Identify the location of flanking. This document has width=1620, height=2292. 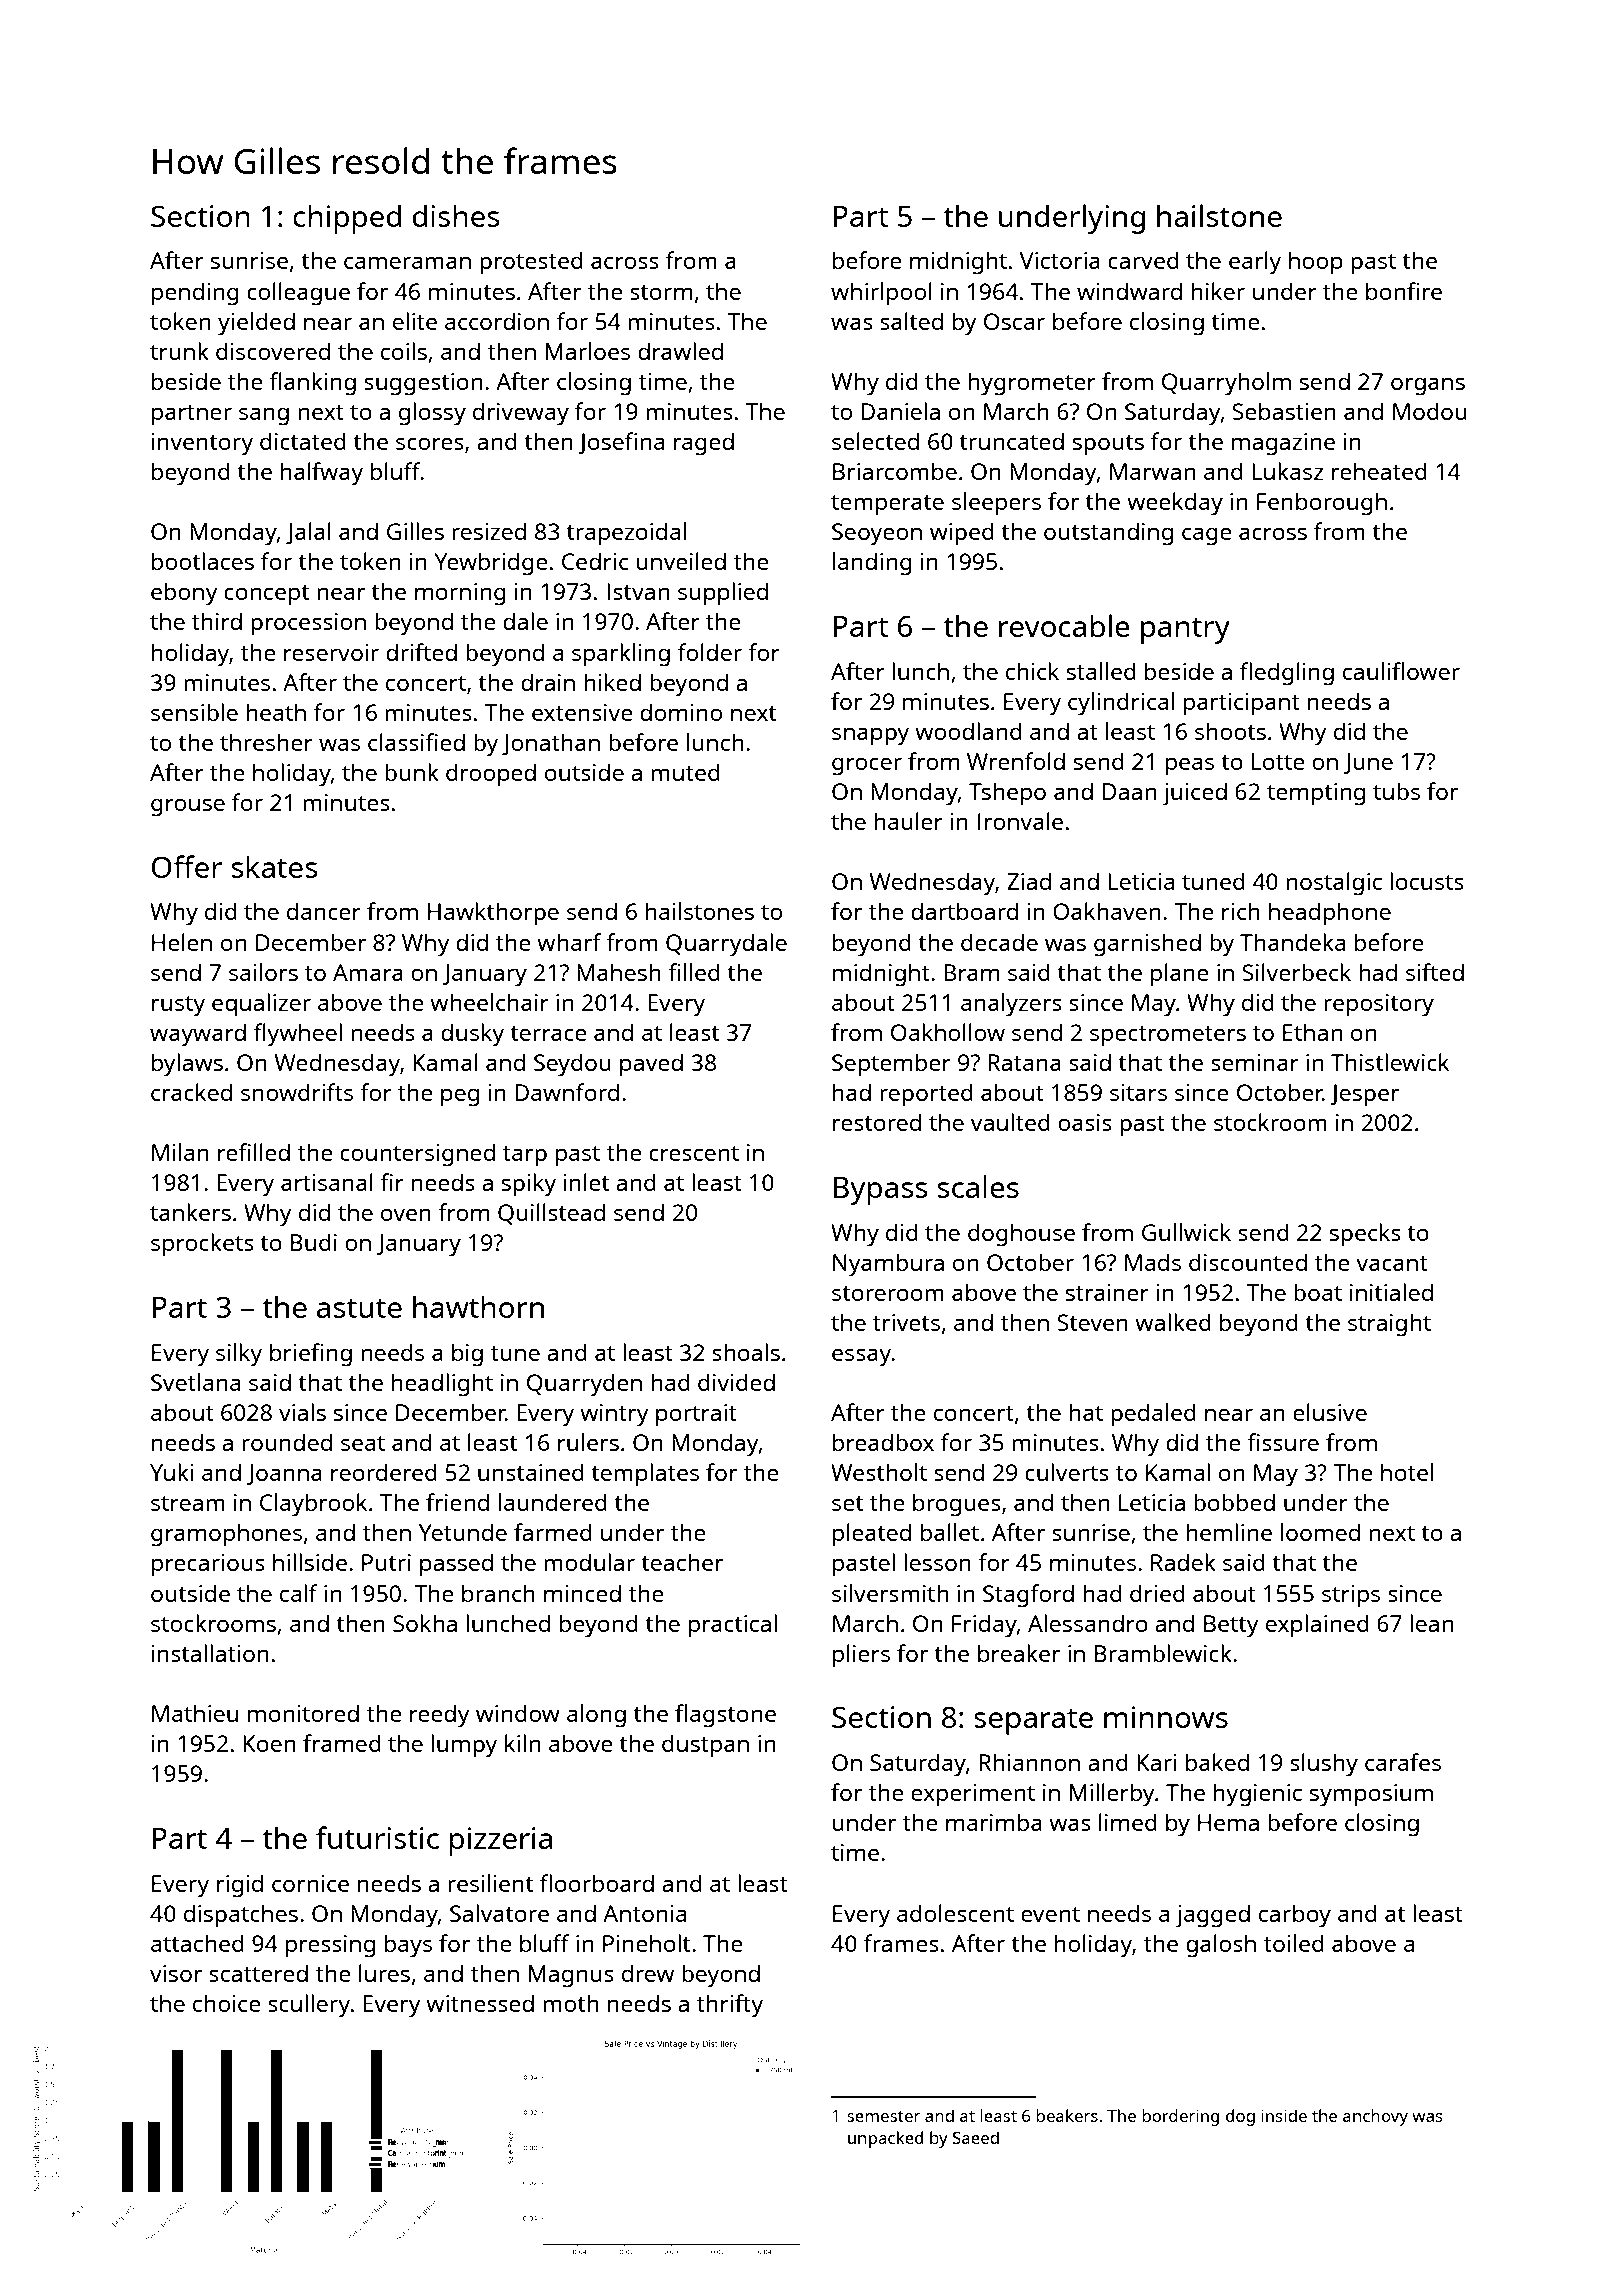
(312, 384).
